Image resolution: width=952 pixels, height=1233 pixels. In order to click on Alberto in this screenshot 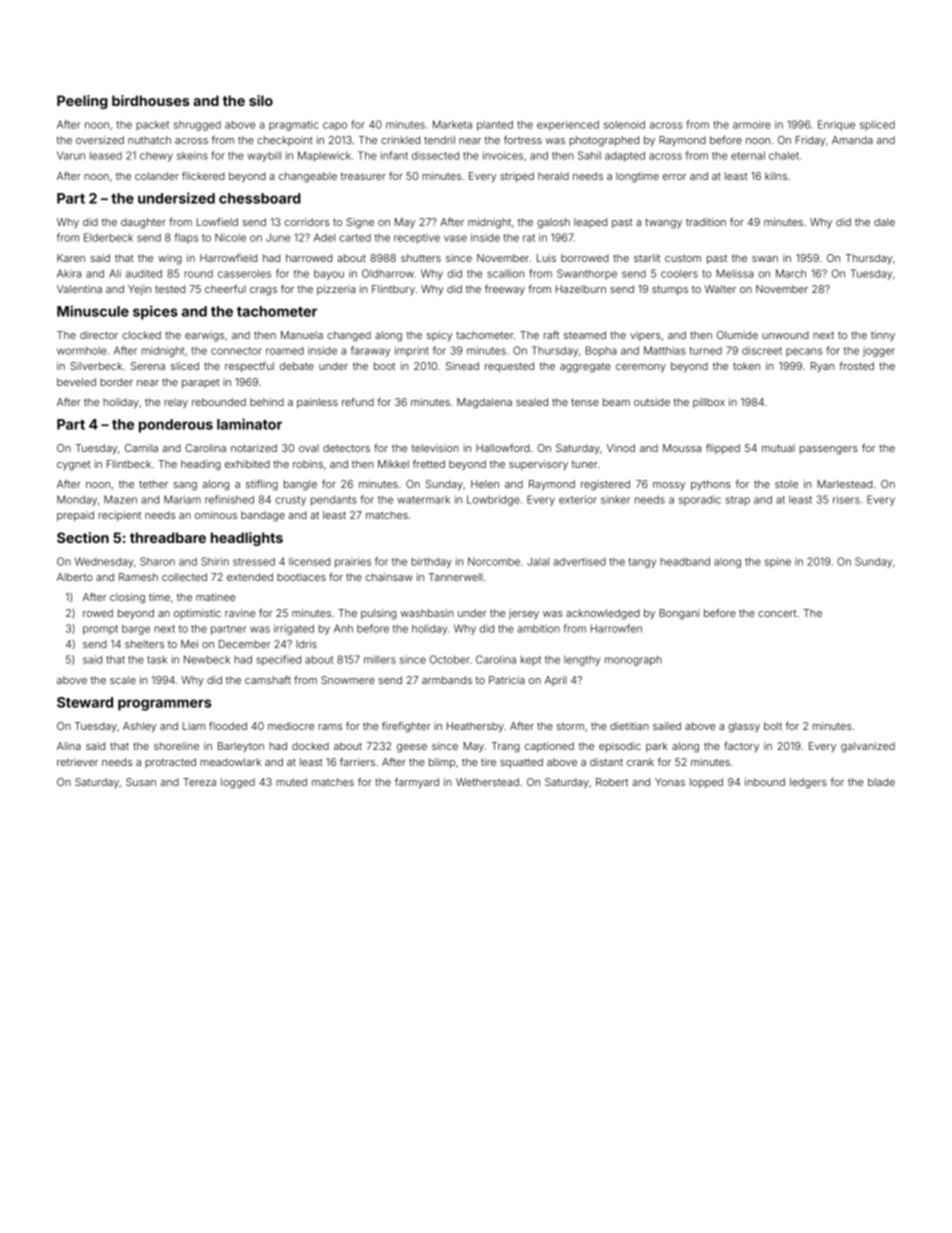, I will do `click(75, 577)`.
